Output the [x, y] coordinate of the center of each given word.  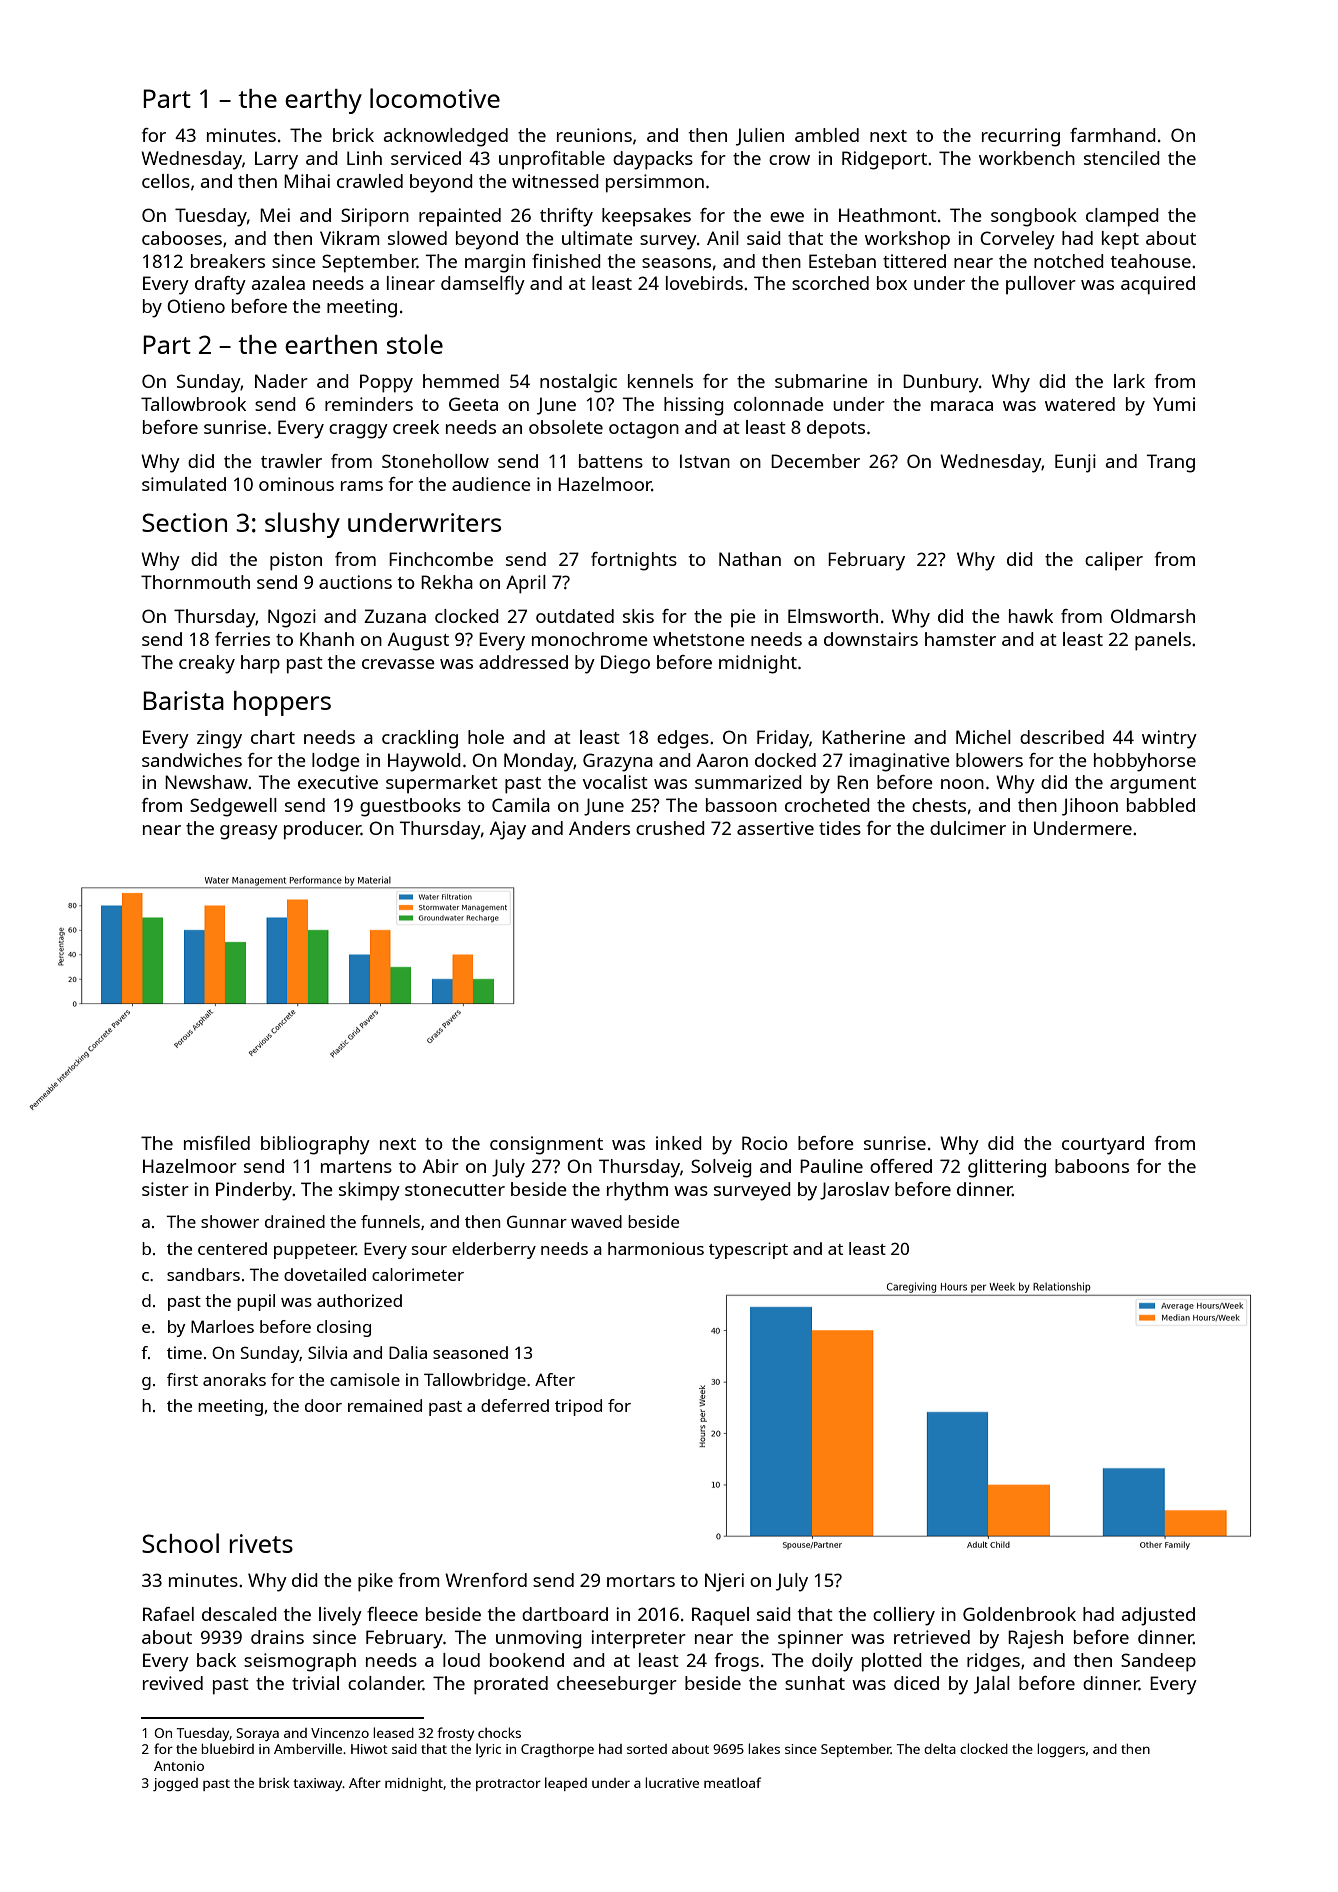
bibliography [315, 1145]
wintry [1169, 739]
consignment [546, 1145]
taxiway [318, 1784]
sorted [647, 1749]
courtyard [1103, 1145]
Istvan [705, 461]
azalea [278, 283]
